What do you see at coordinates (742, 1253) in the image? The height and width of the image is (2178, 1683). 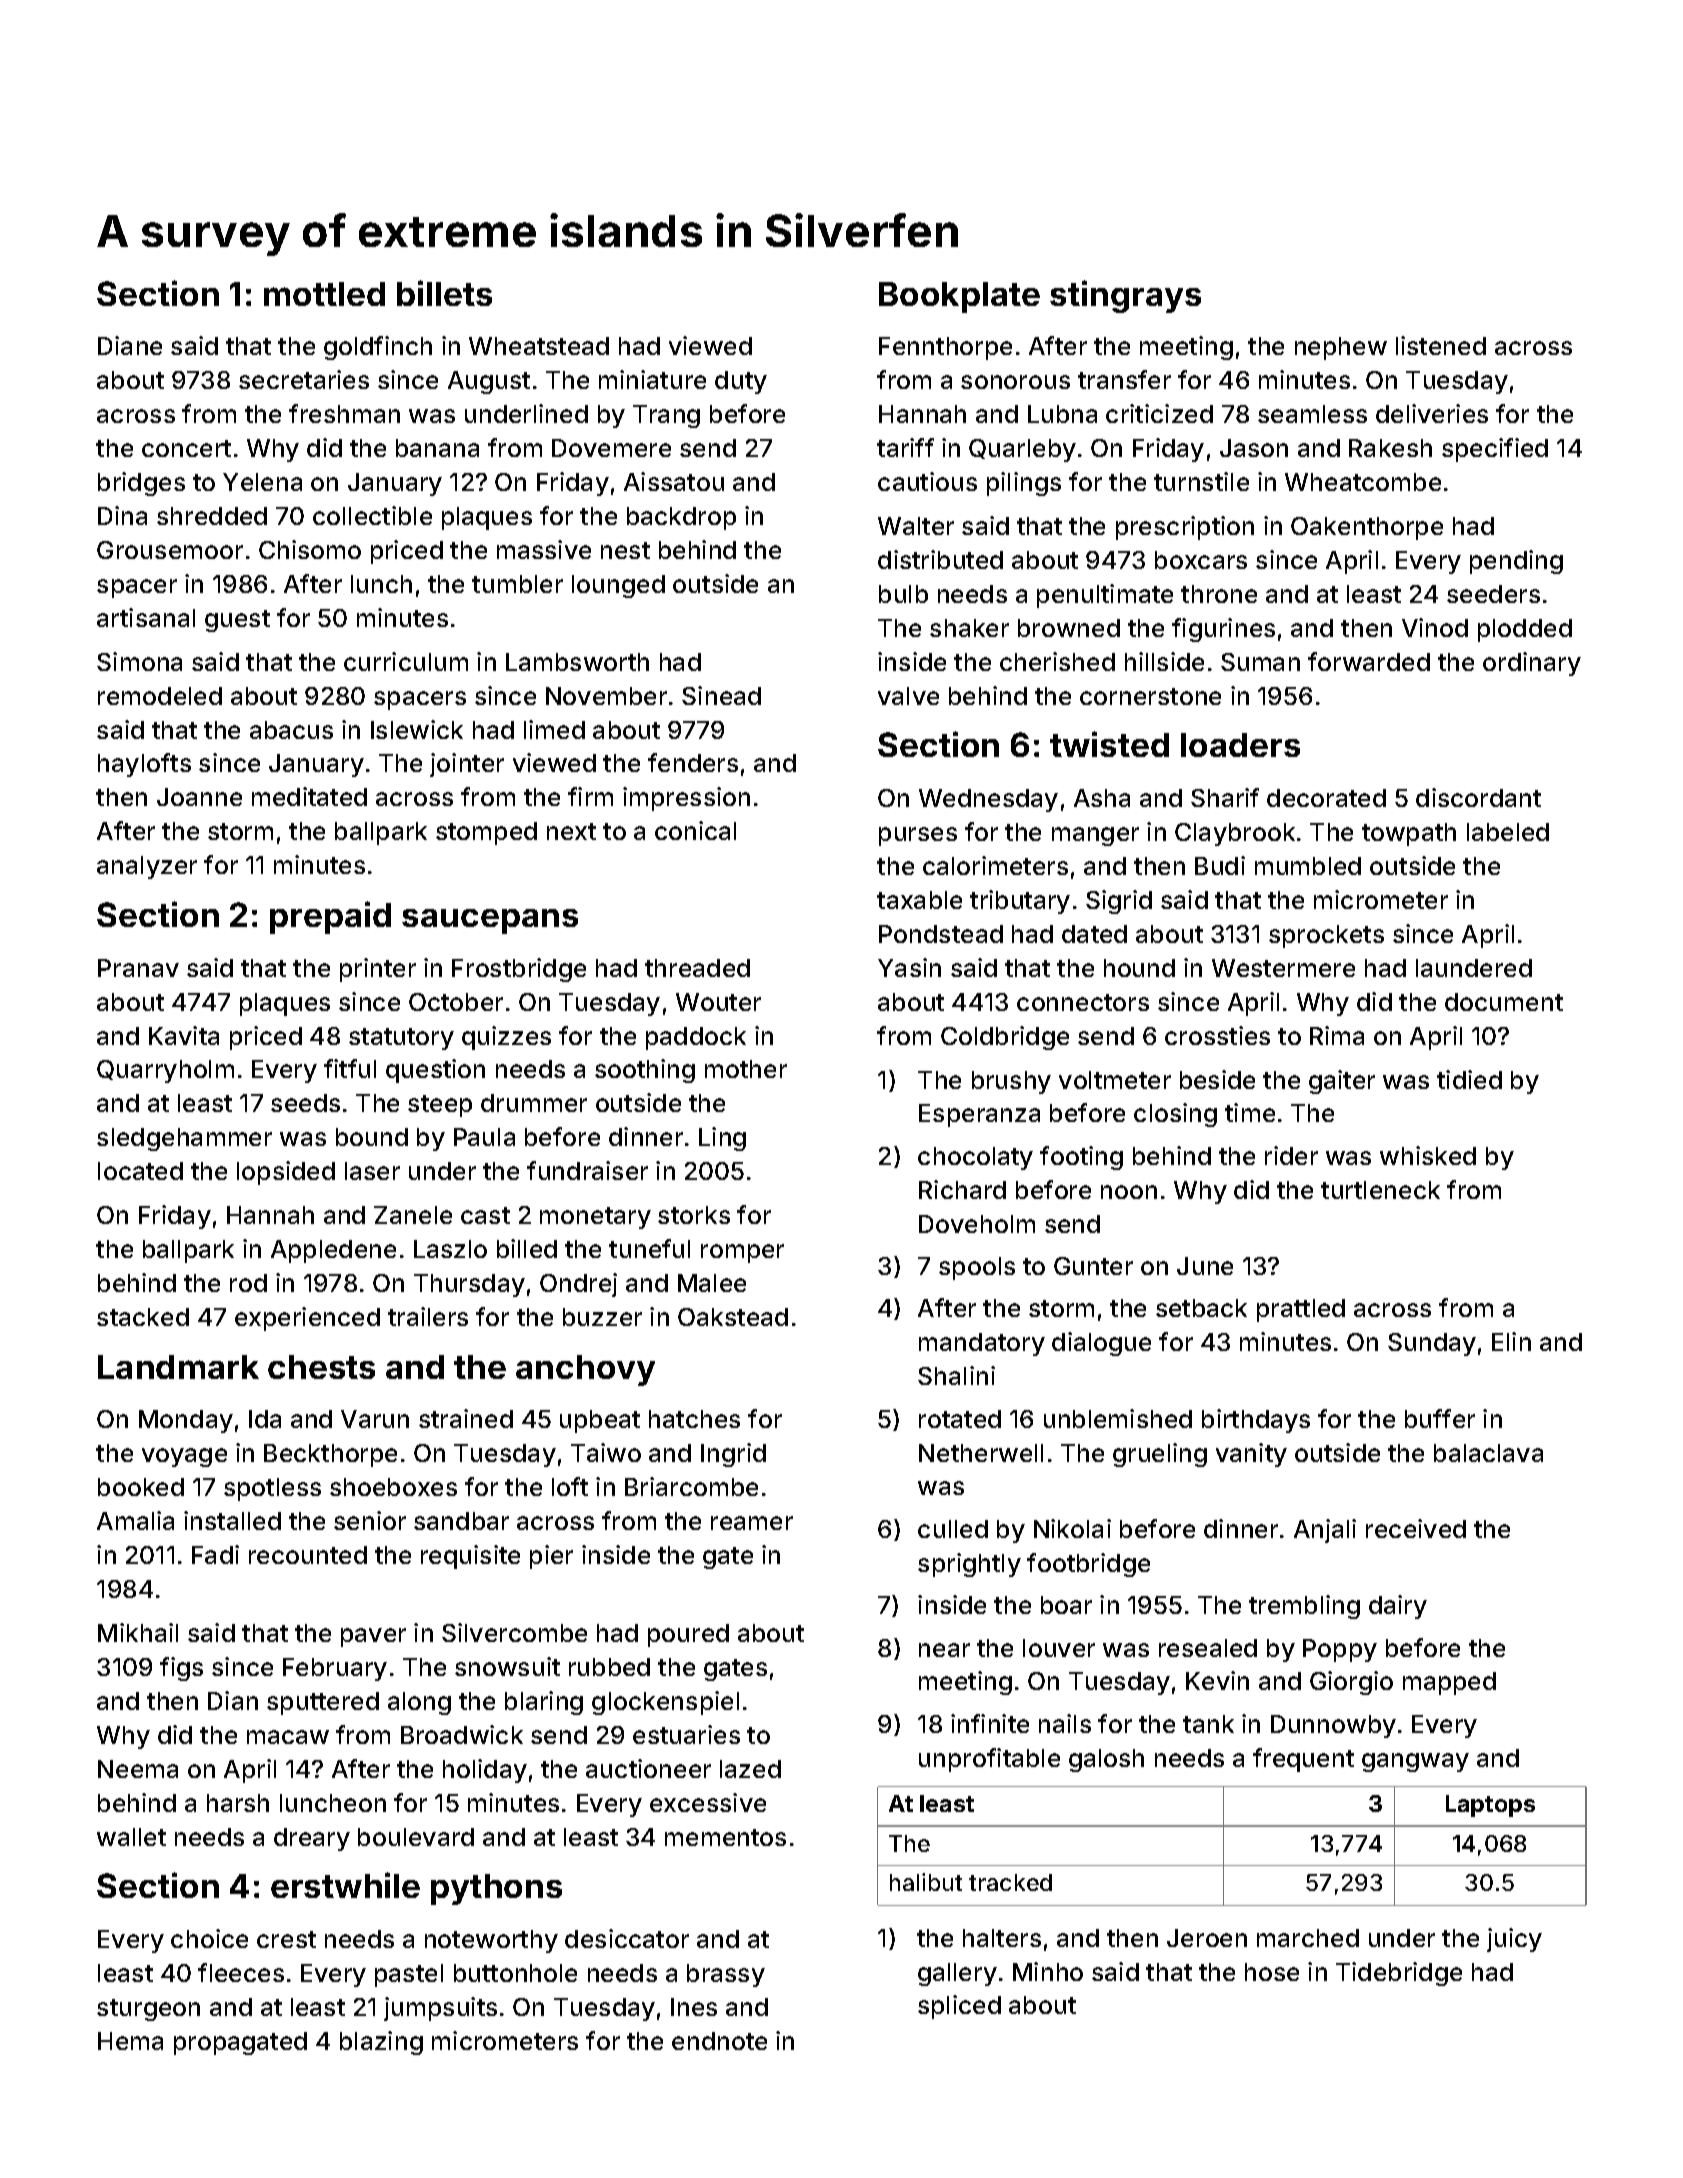 I see `romper` at bounding box center [742, 1253].
